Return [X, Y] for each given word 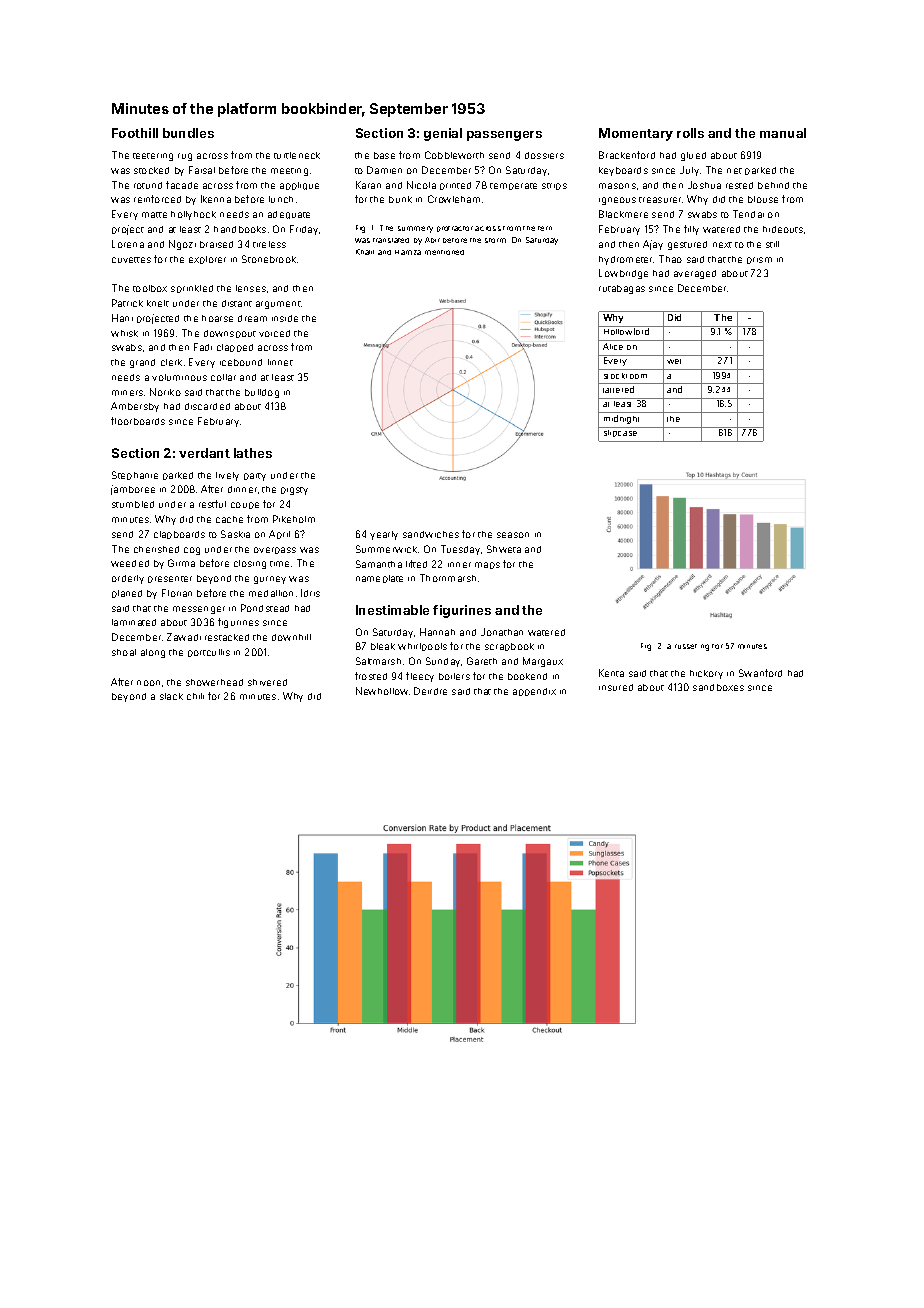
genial [443, 134]
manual [783, 133]
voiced [274, 333]
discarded [207, 406]
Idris [310, 593]
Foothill [135, 133]
